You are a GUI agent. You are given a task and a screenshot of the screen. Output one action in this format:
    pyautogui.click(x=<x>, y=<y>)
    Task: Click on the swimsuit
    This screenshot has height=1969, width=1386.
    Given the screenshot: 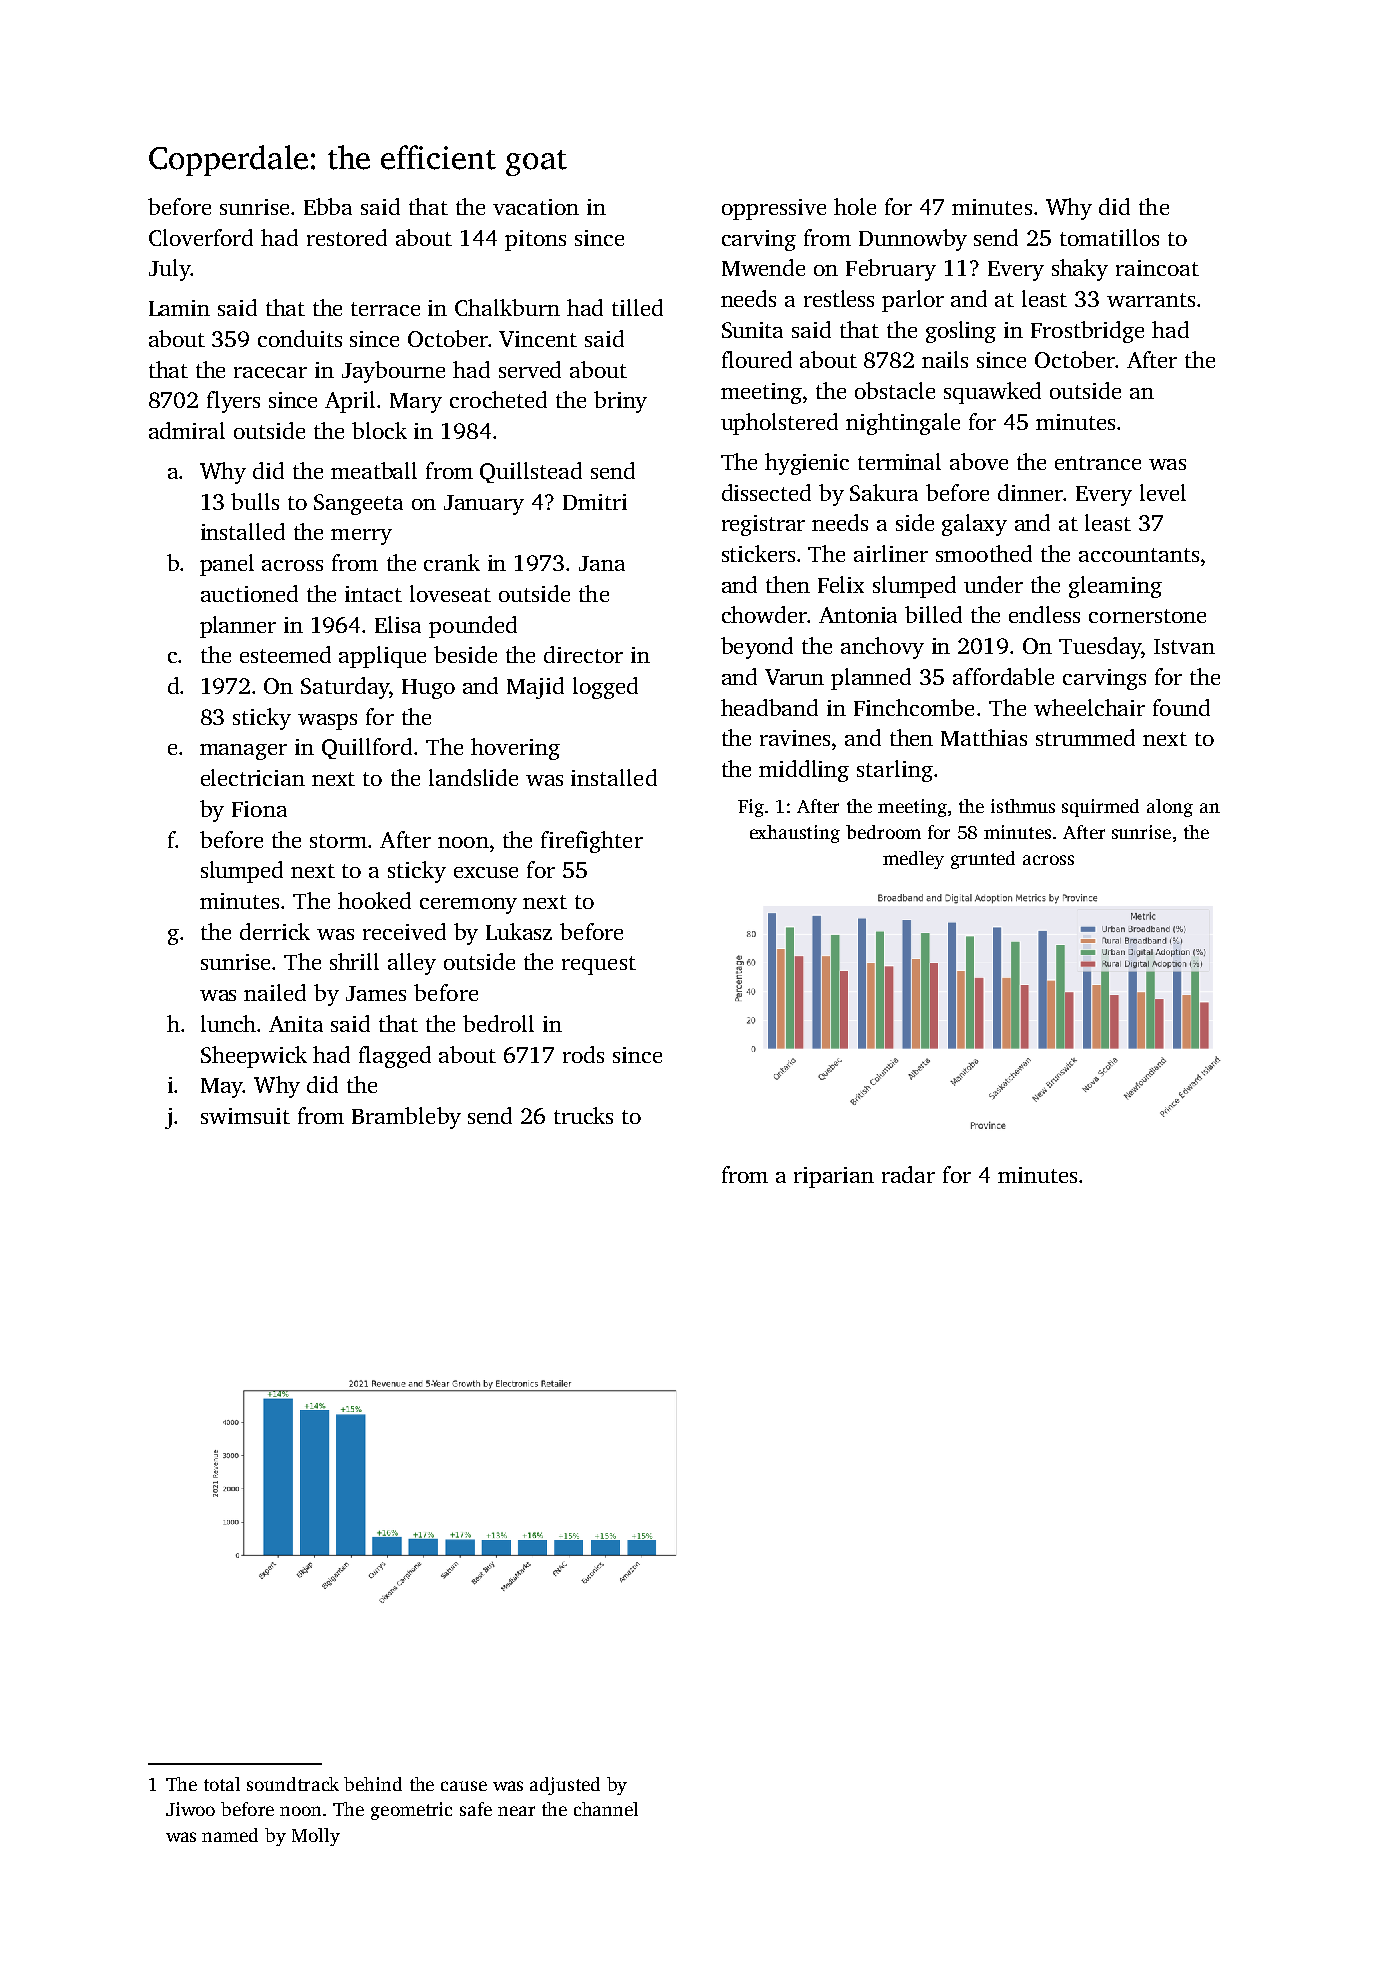 What is the action you would take?
    pyautogui.click(x=245, y=1116)
